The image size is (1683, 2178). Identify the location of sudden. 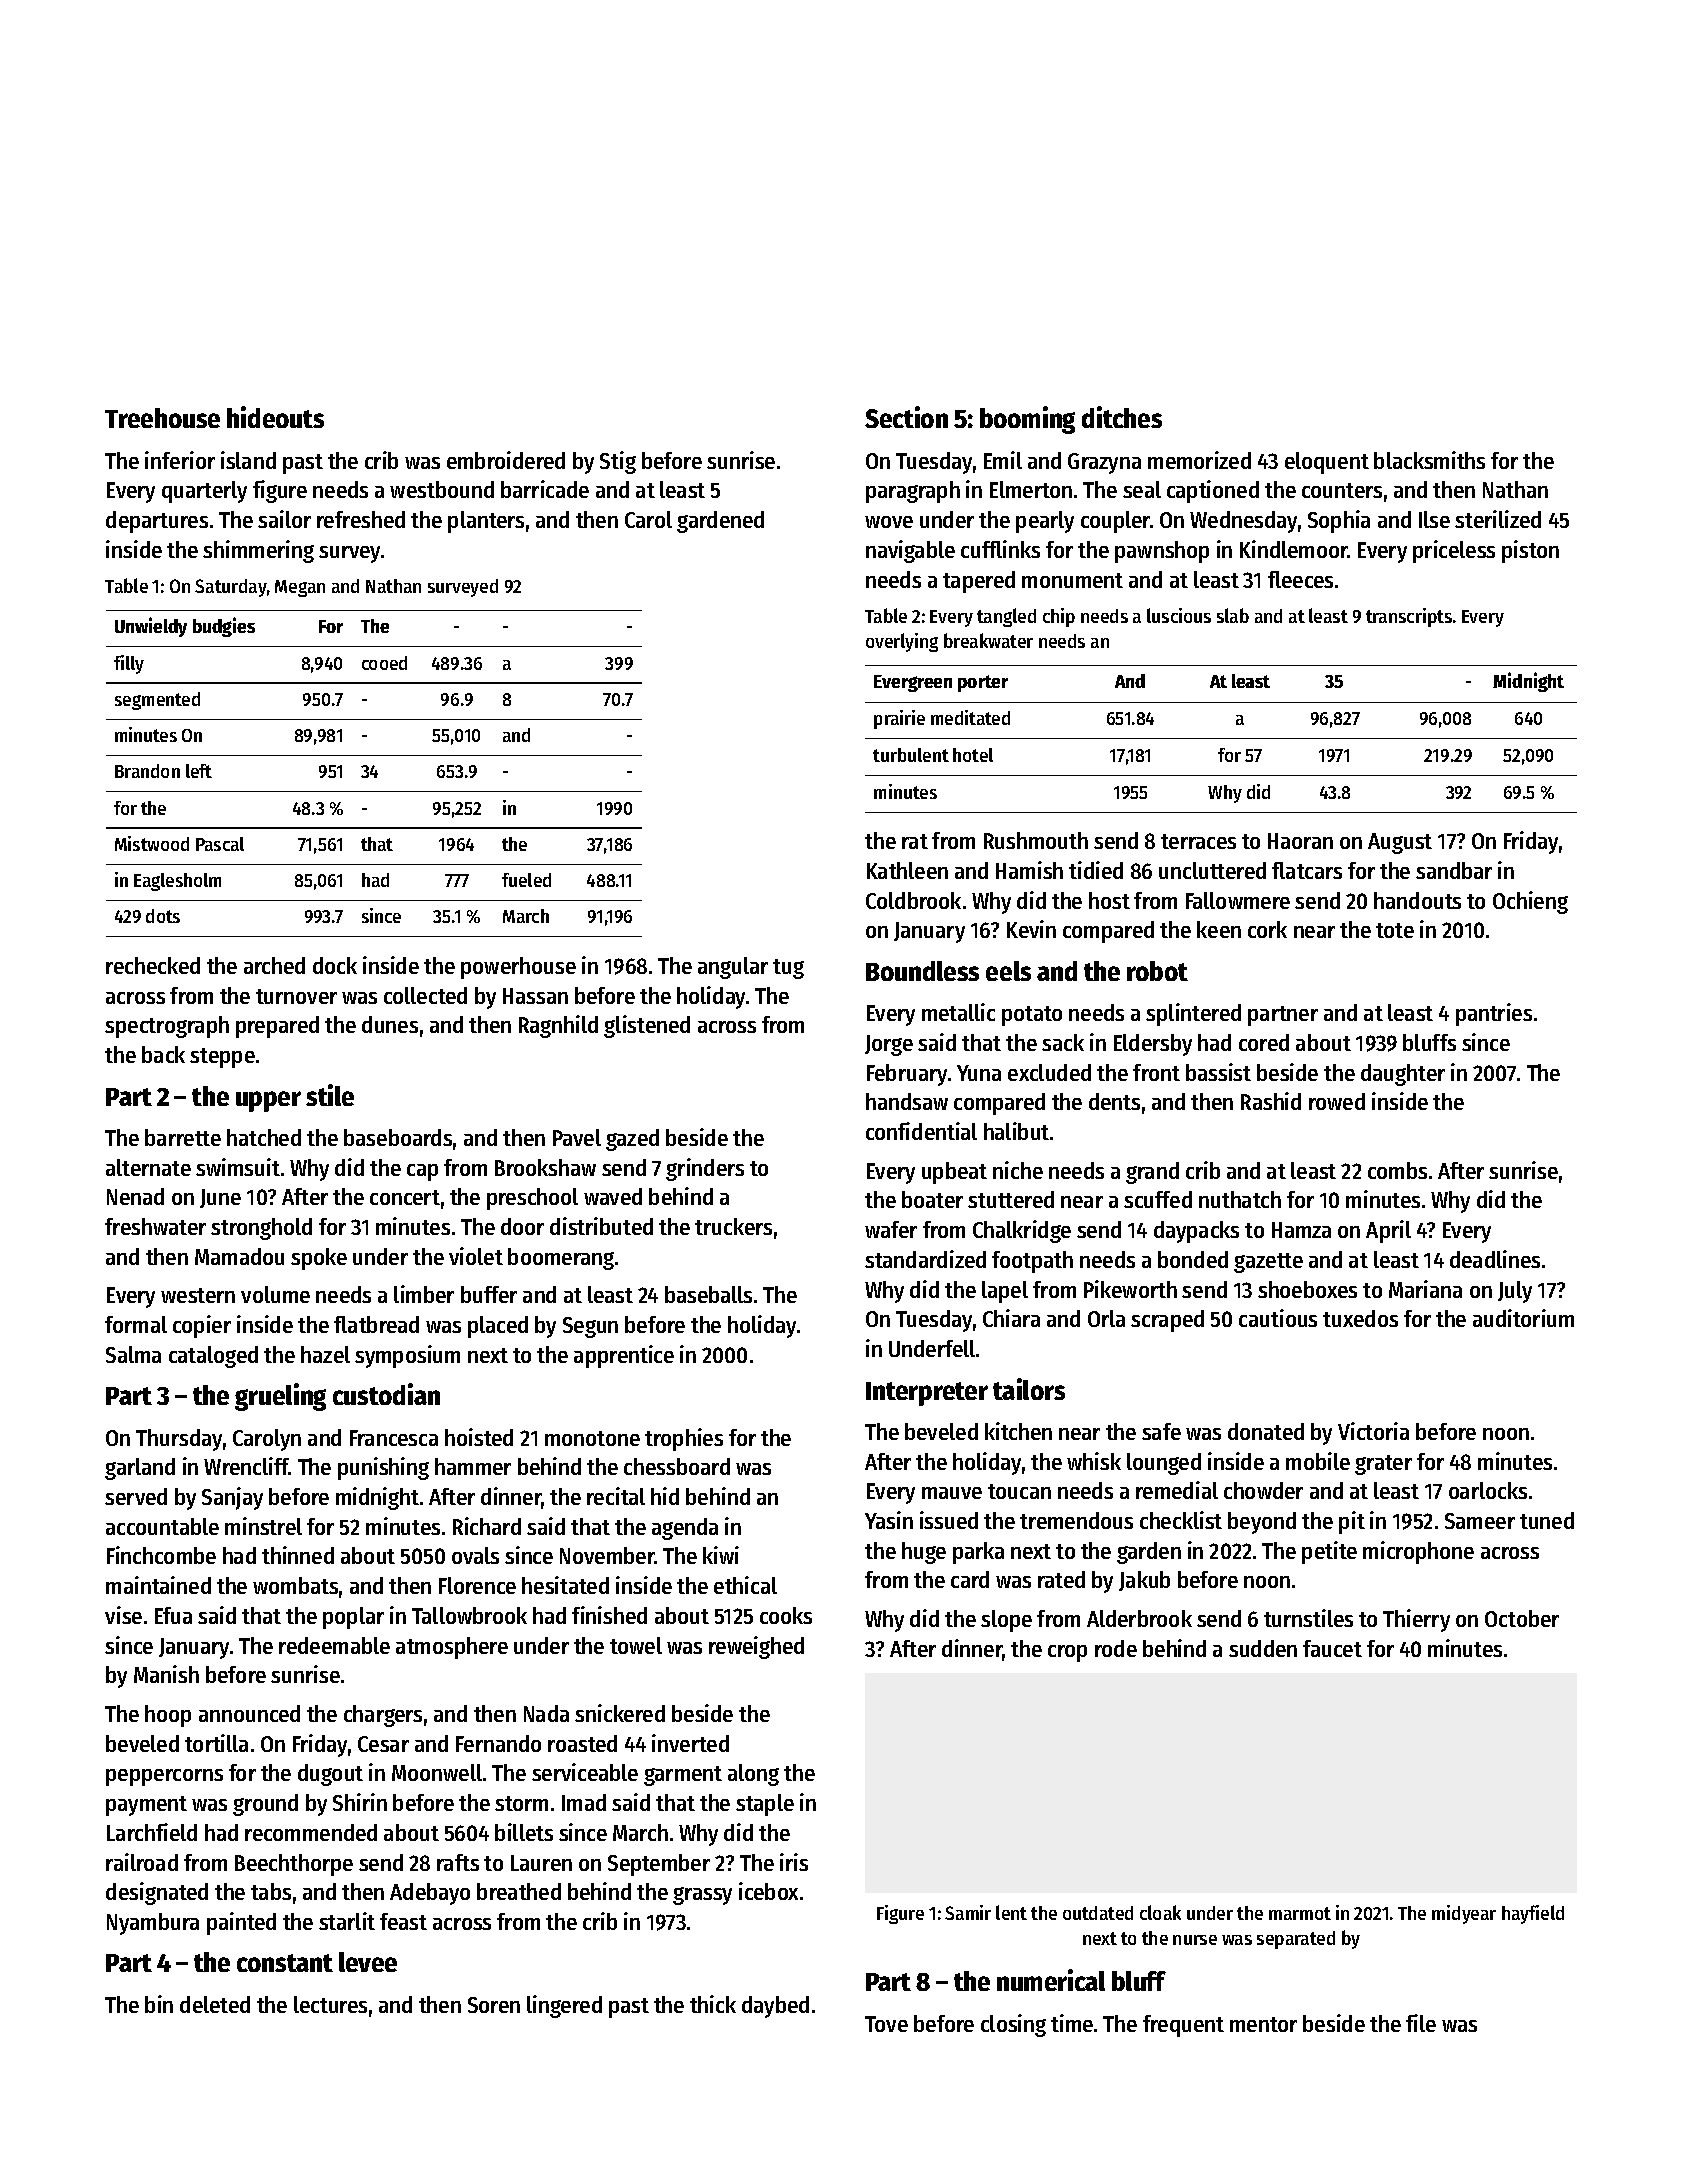
(1263, 1648).
